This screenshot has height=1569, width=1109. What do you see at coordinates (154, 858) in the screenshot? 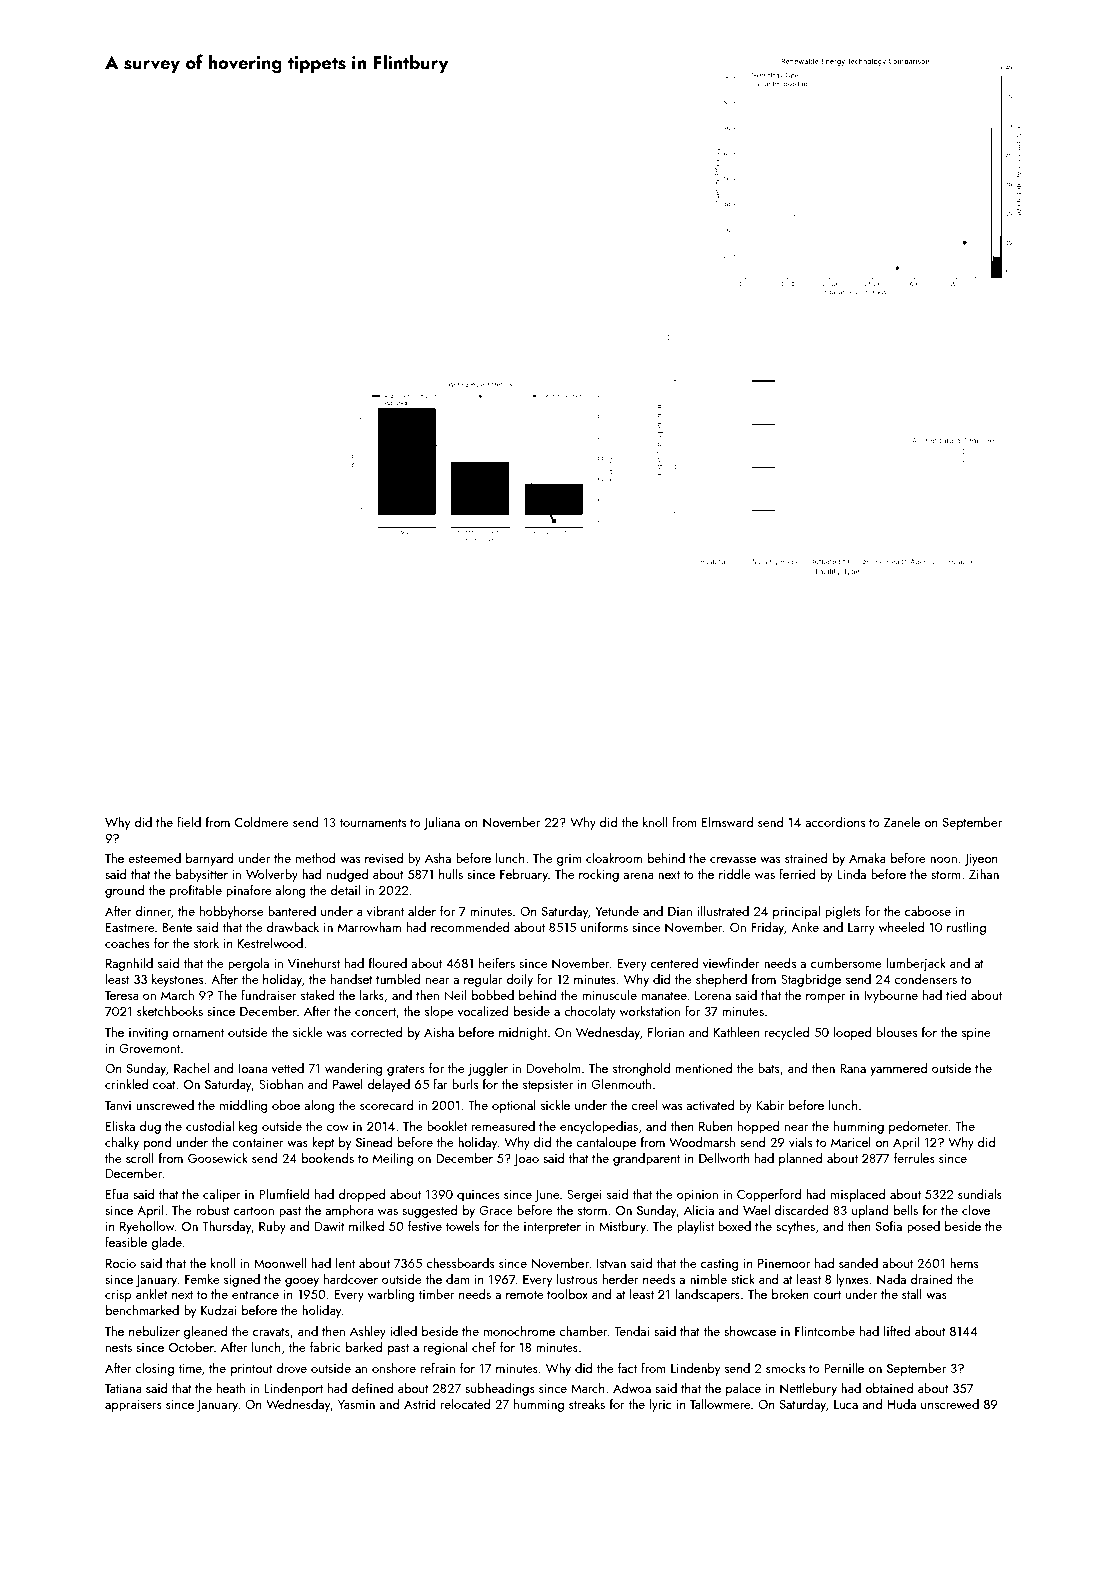
I see `esteemed` at bounding box center [154, 858].
